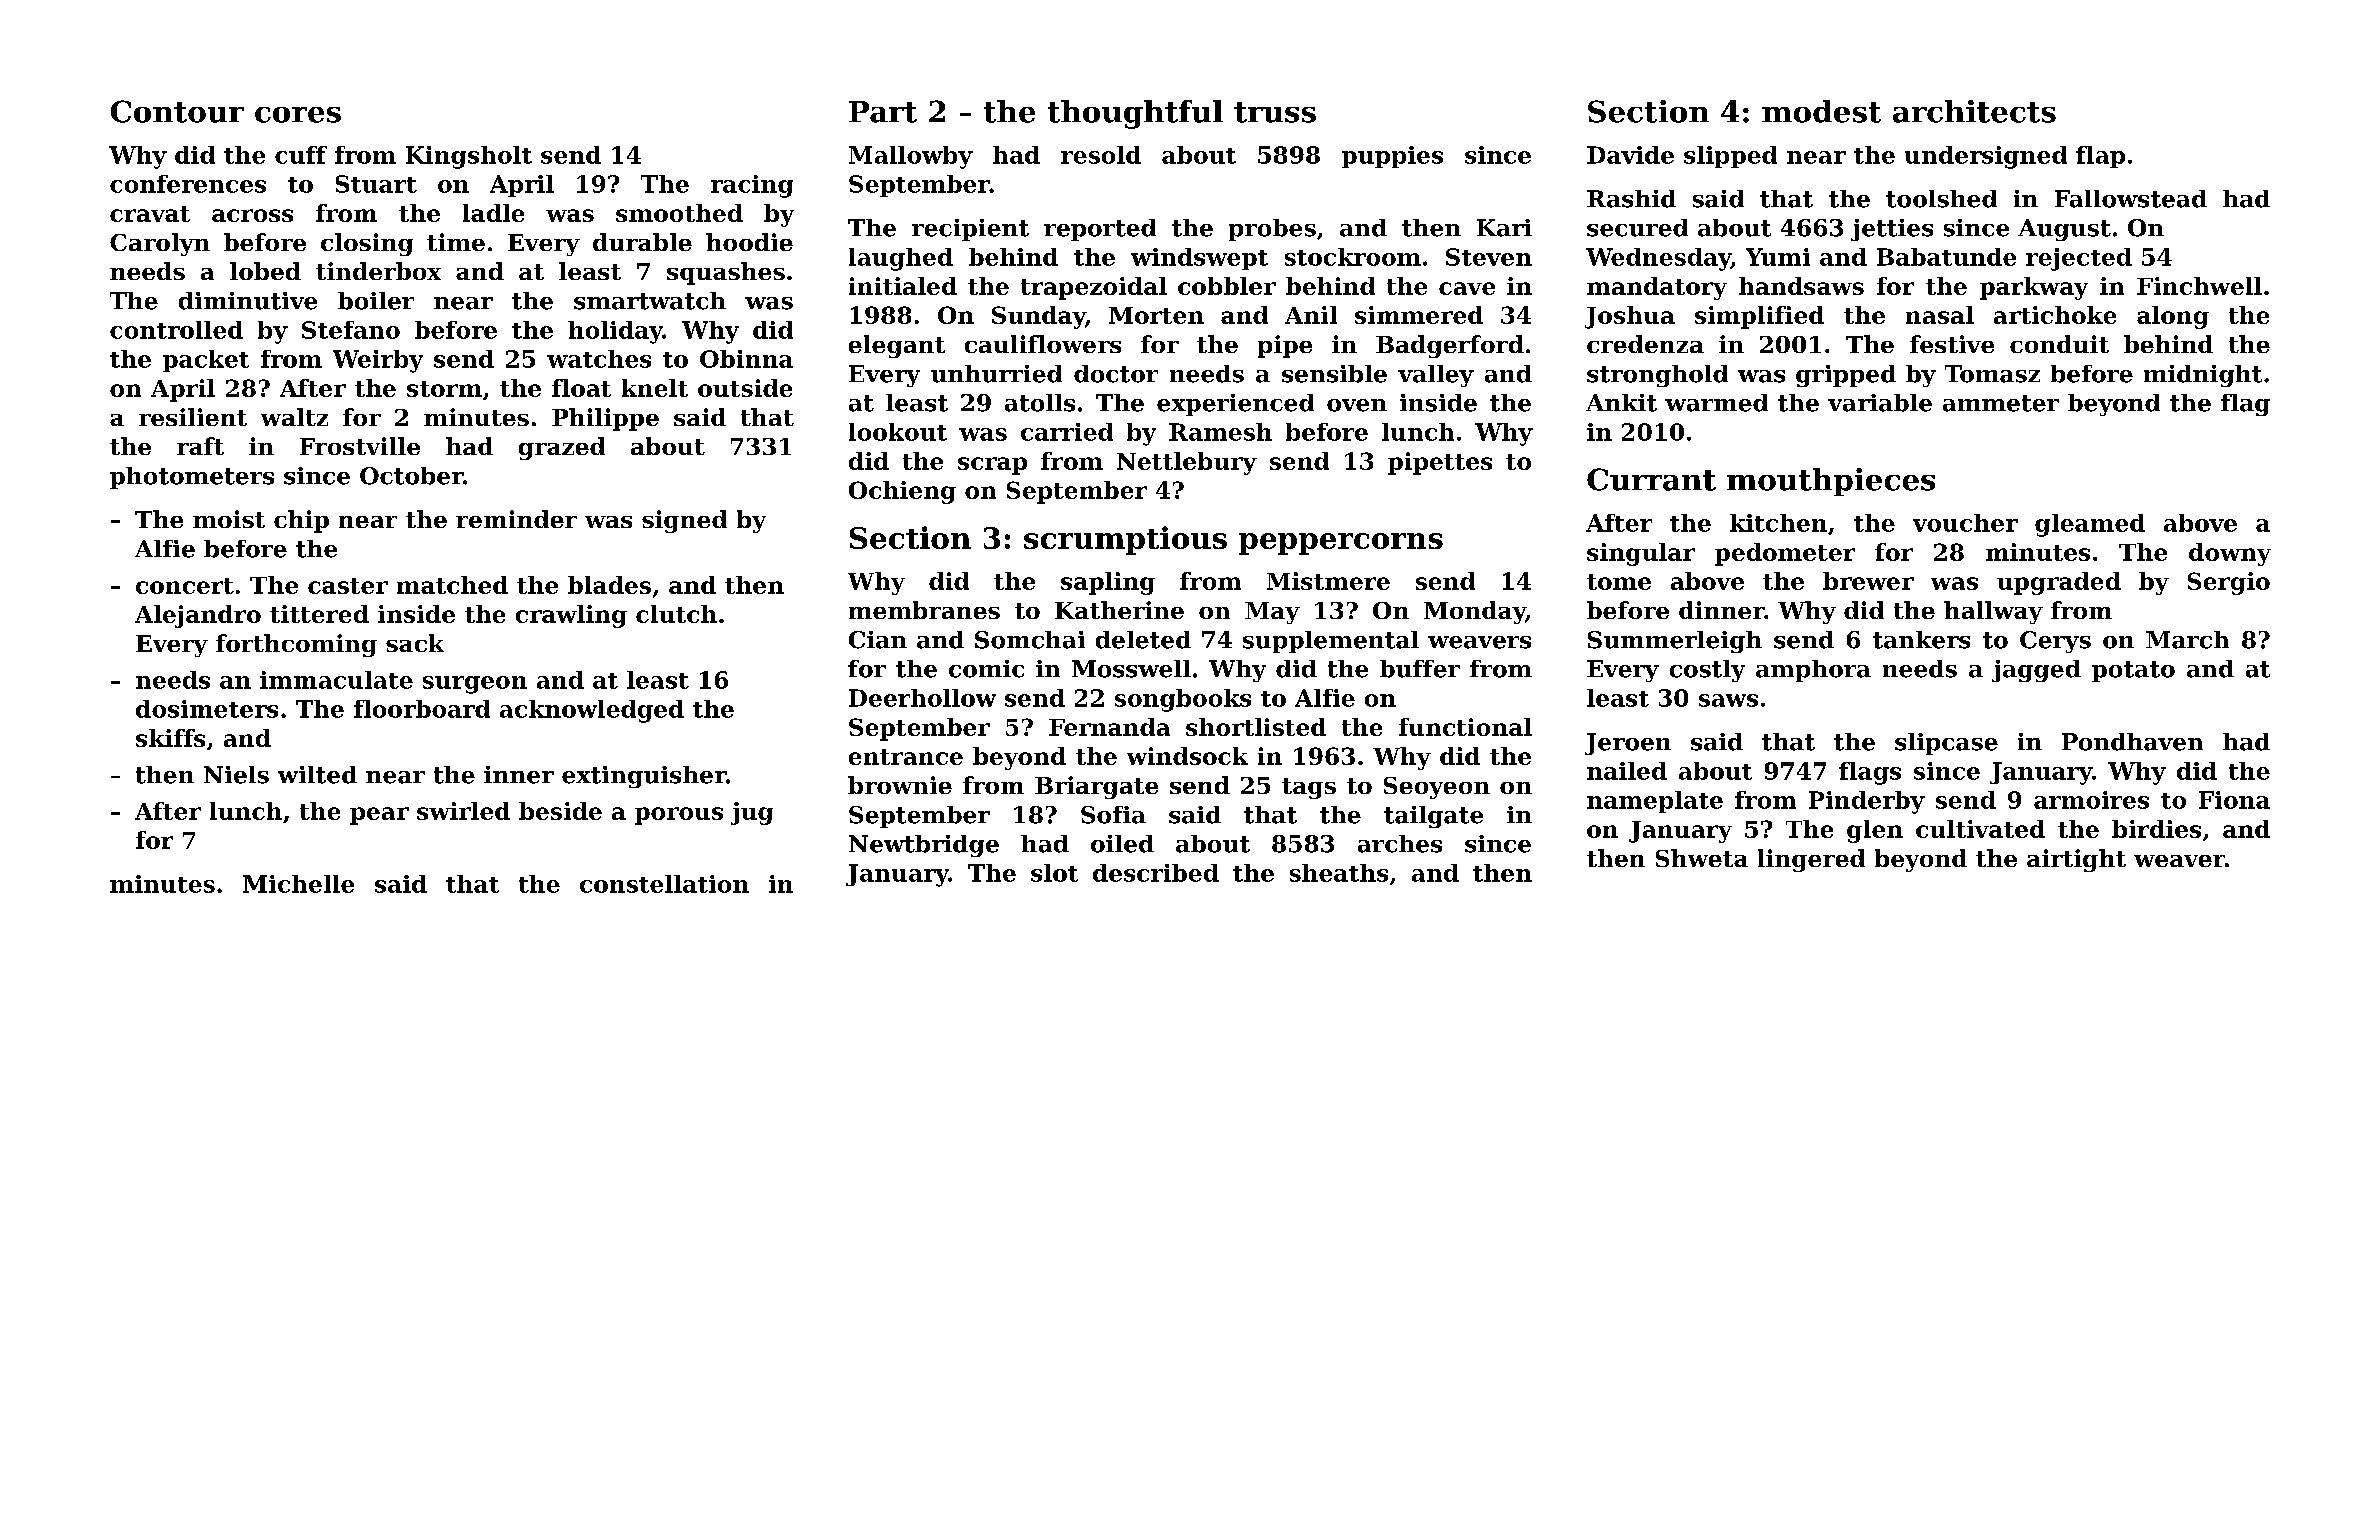  What do you see at coordinates (1821, 111) in the screenshot?
I see `modest` at bounding box center [1821, 111].
